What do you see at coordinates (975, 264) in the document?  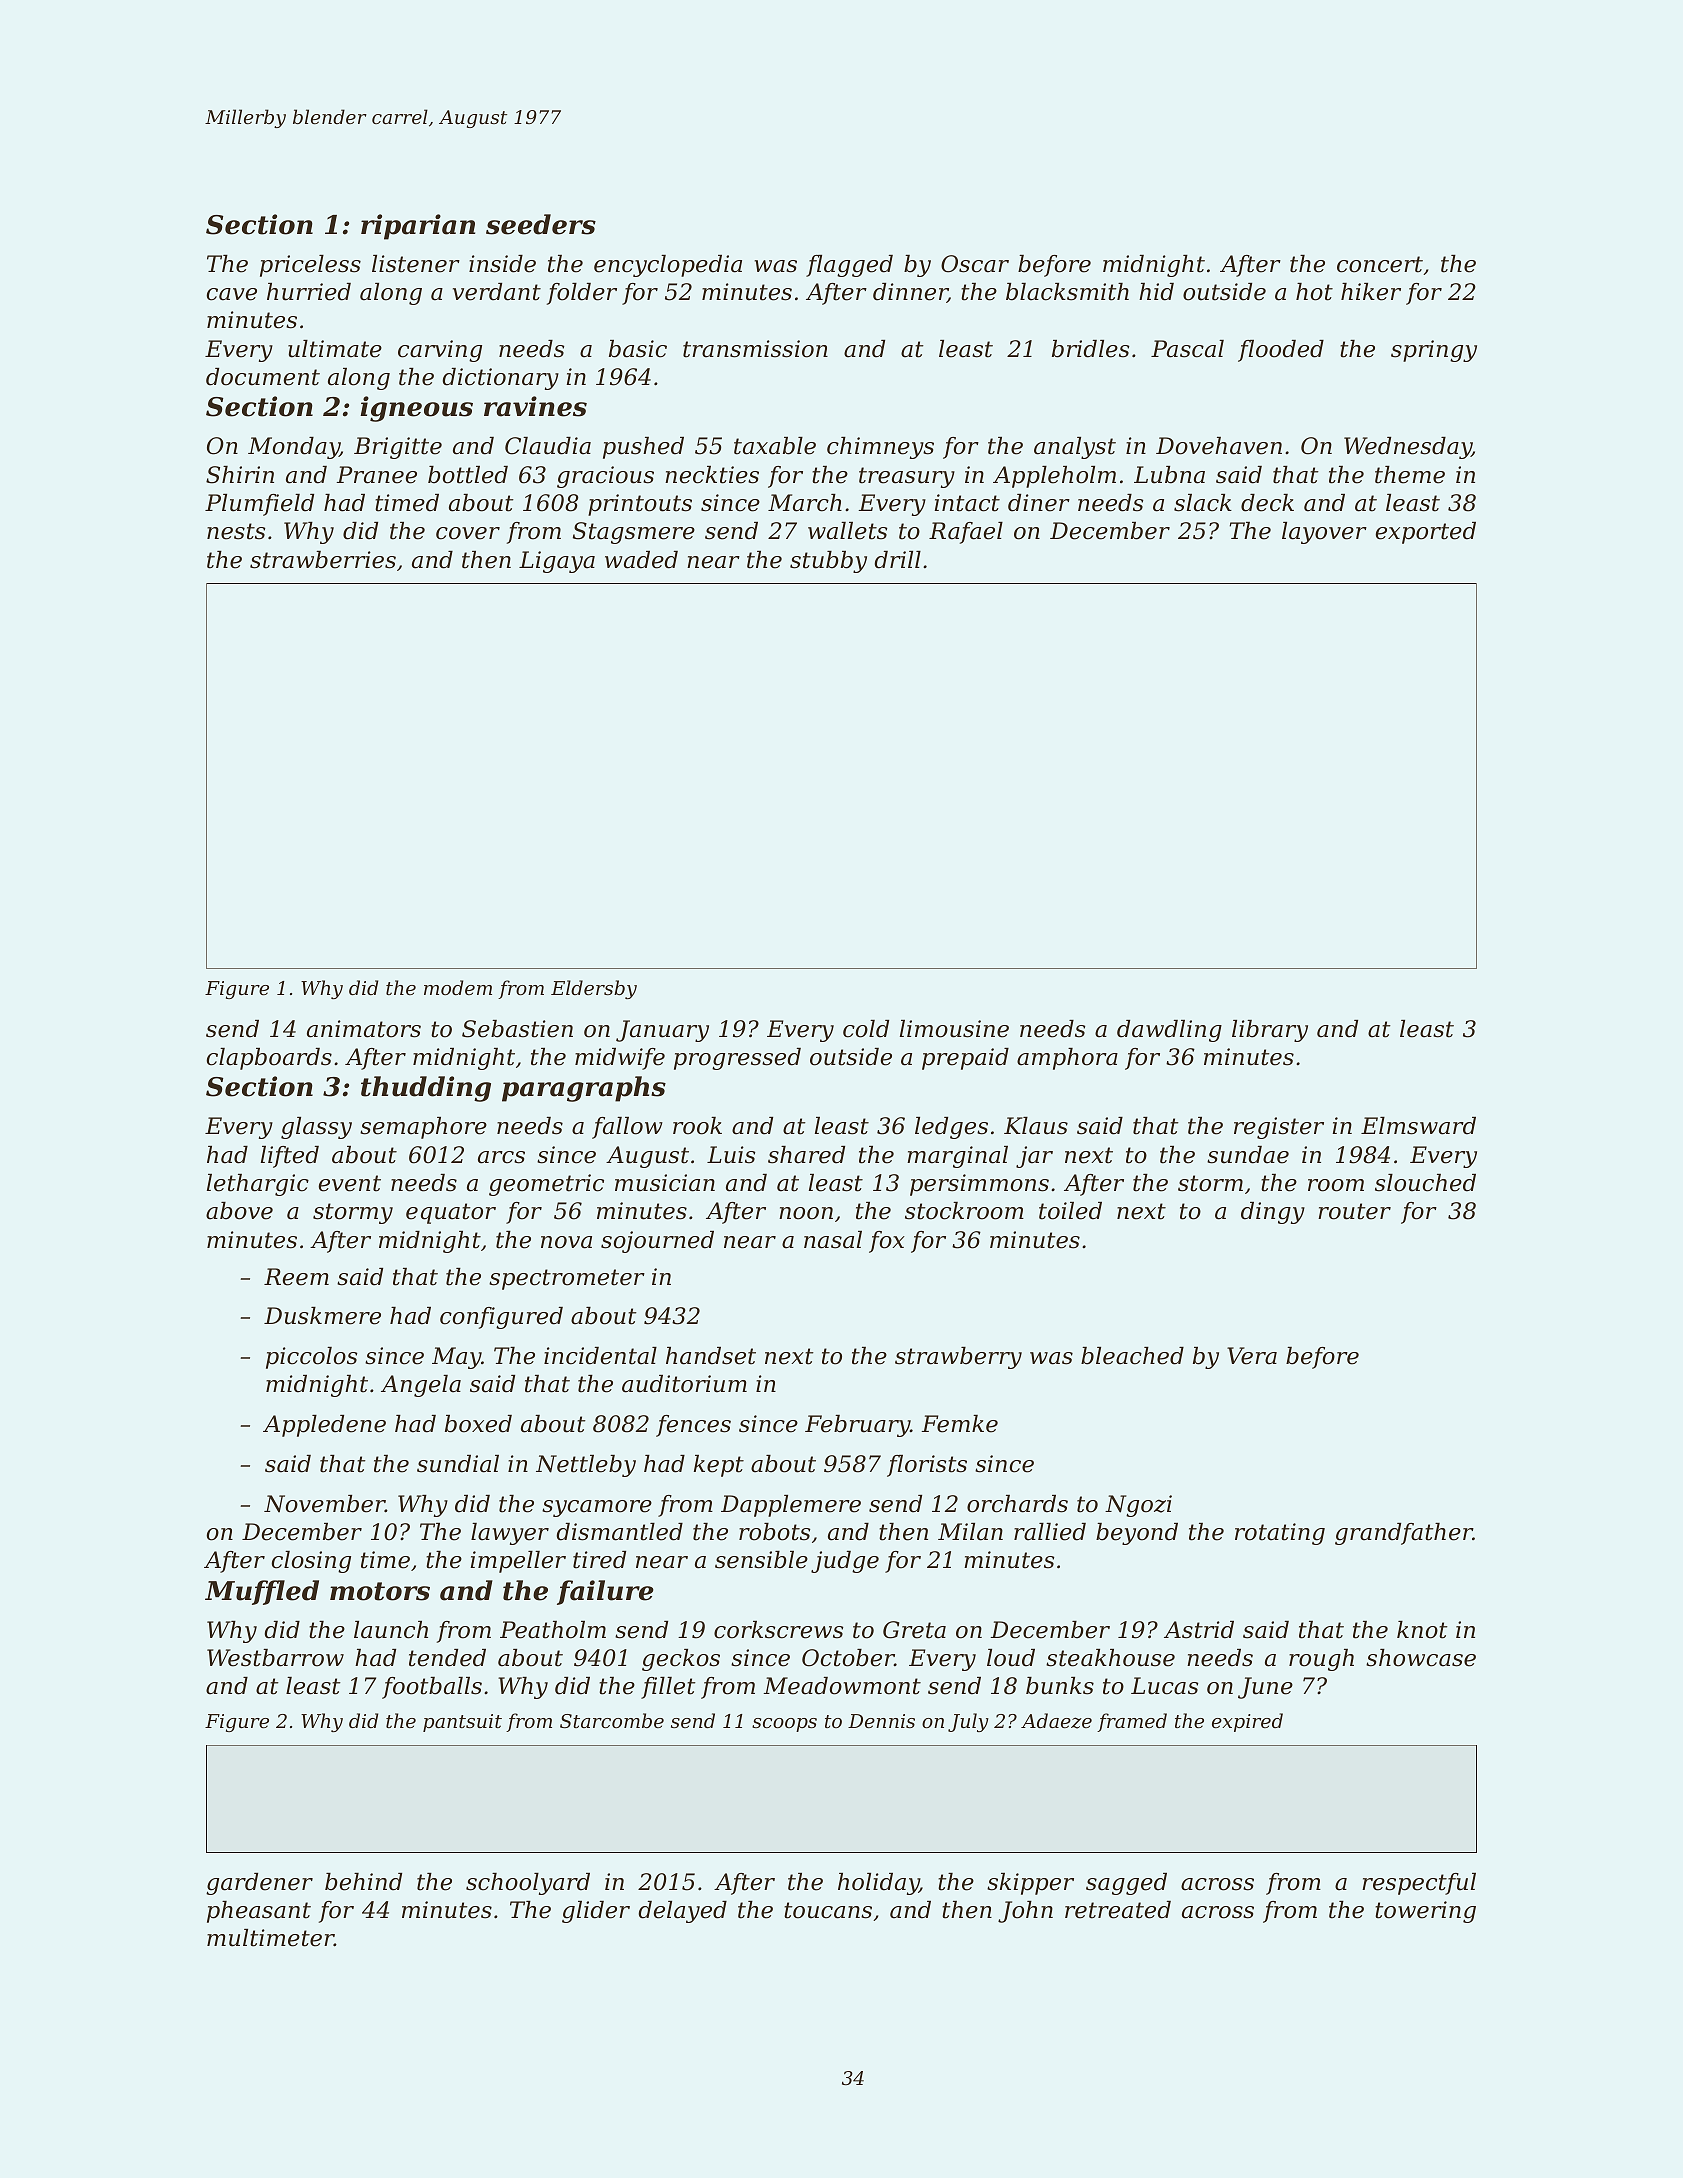 I see `Oscar` at bounding box center [975, 264].
